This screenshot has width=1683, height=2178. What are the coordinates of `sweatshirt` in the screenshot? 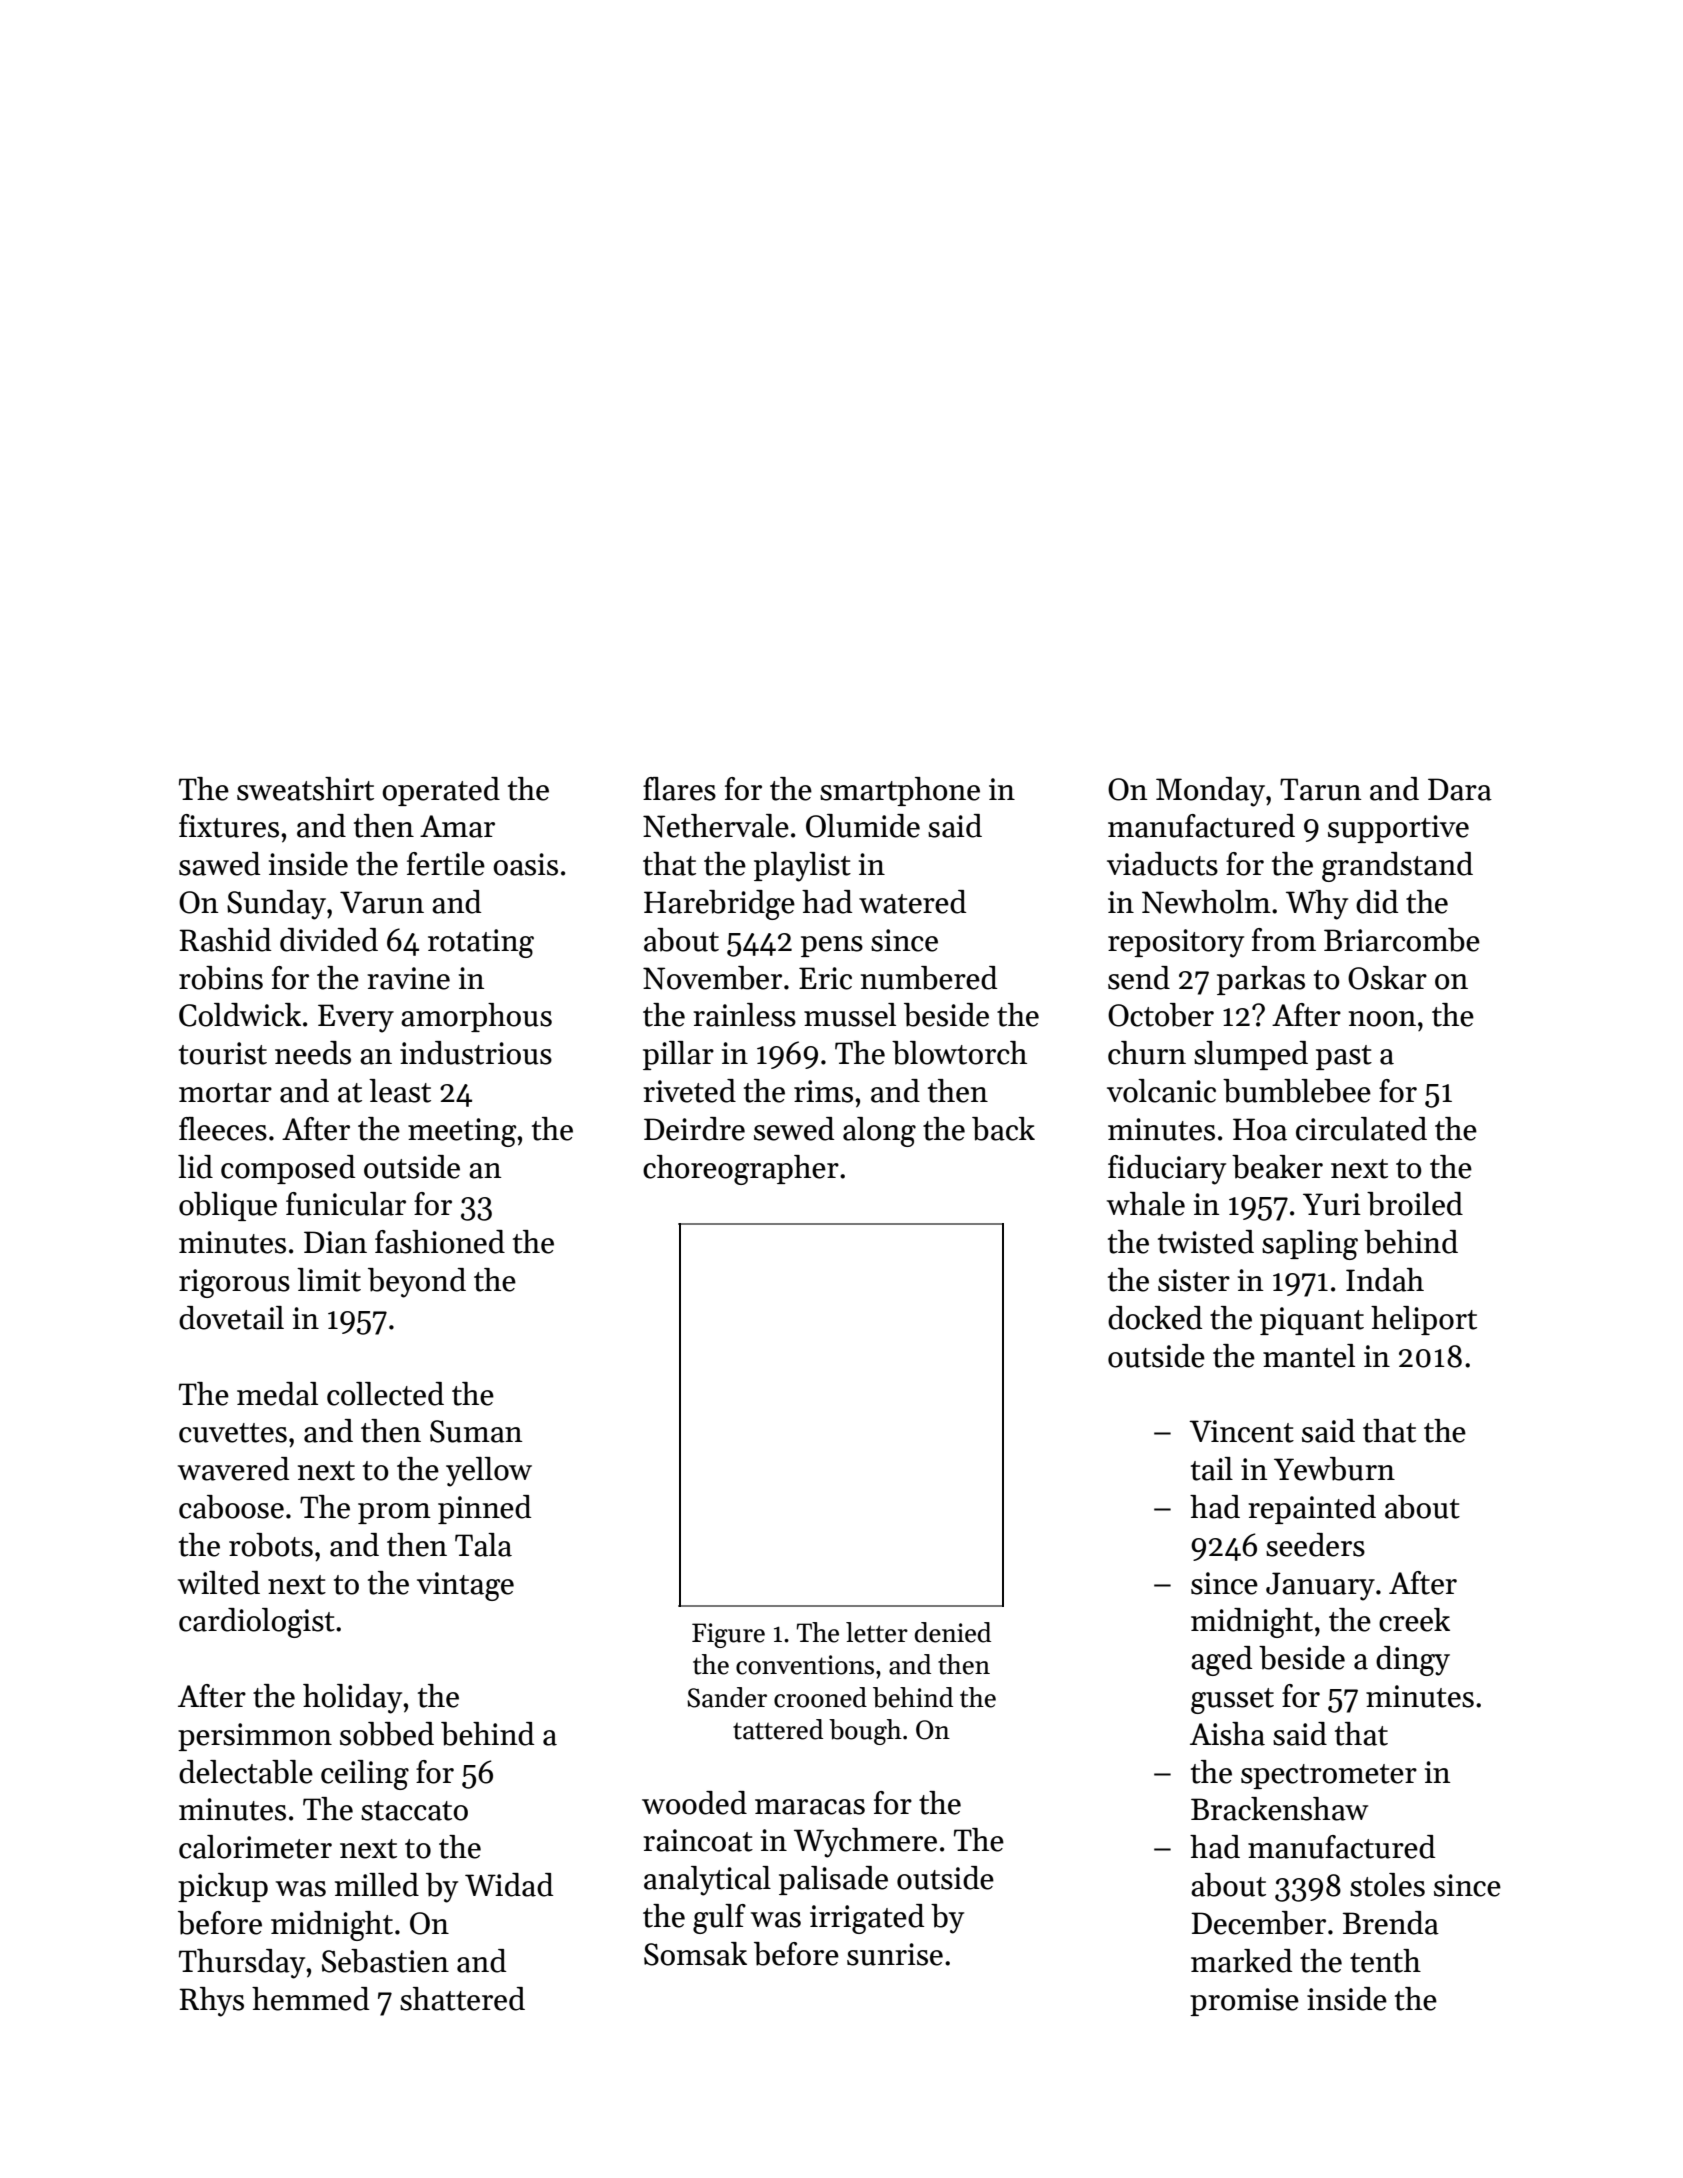 It's located at (305, 789).
